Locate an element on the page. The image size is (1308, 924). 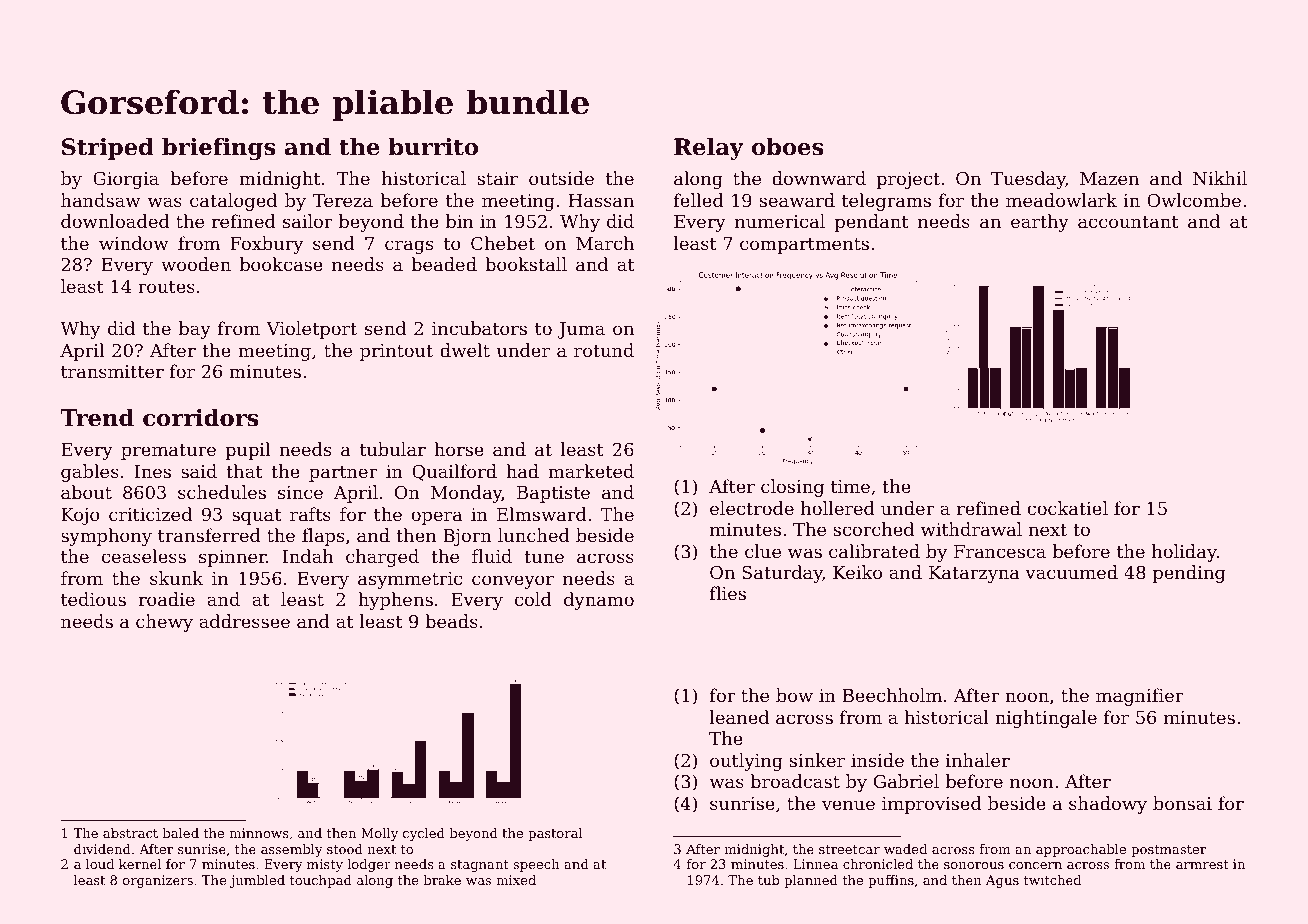
seaward is located at coordinates (797, 200).
